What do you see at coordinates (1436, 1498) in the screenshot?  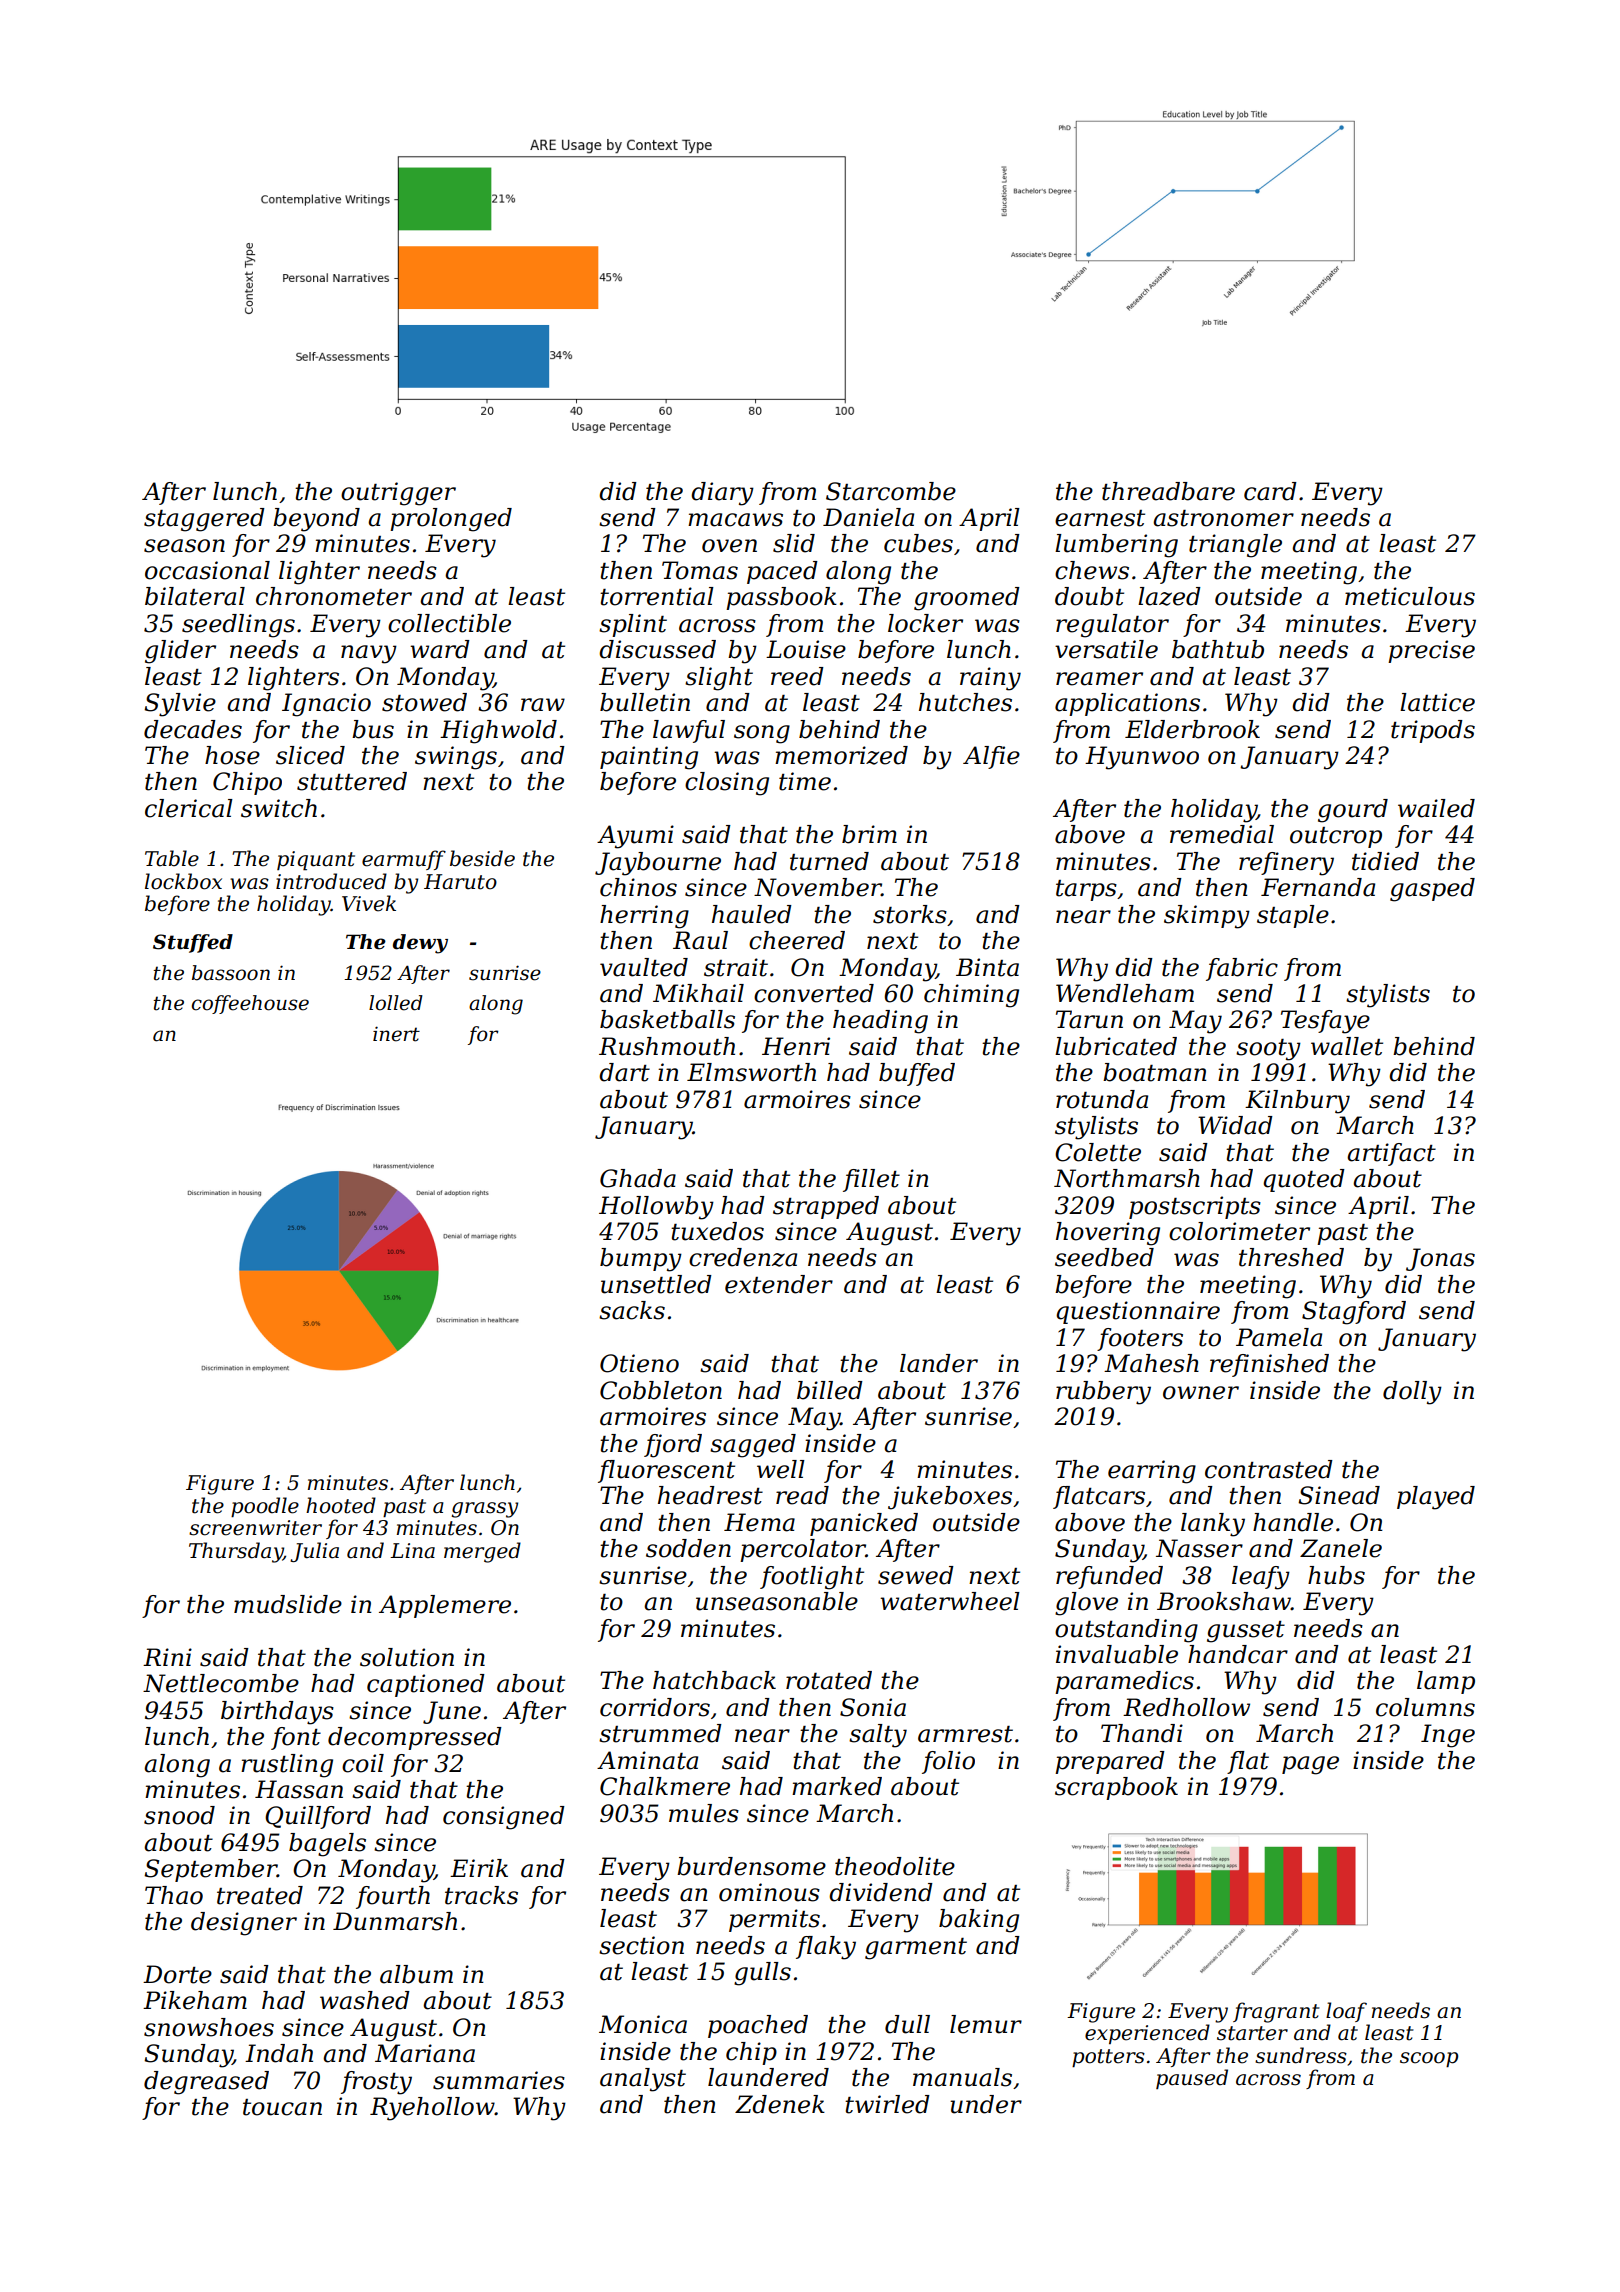 I see `played` at bounding box center [1436, 1498].
